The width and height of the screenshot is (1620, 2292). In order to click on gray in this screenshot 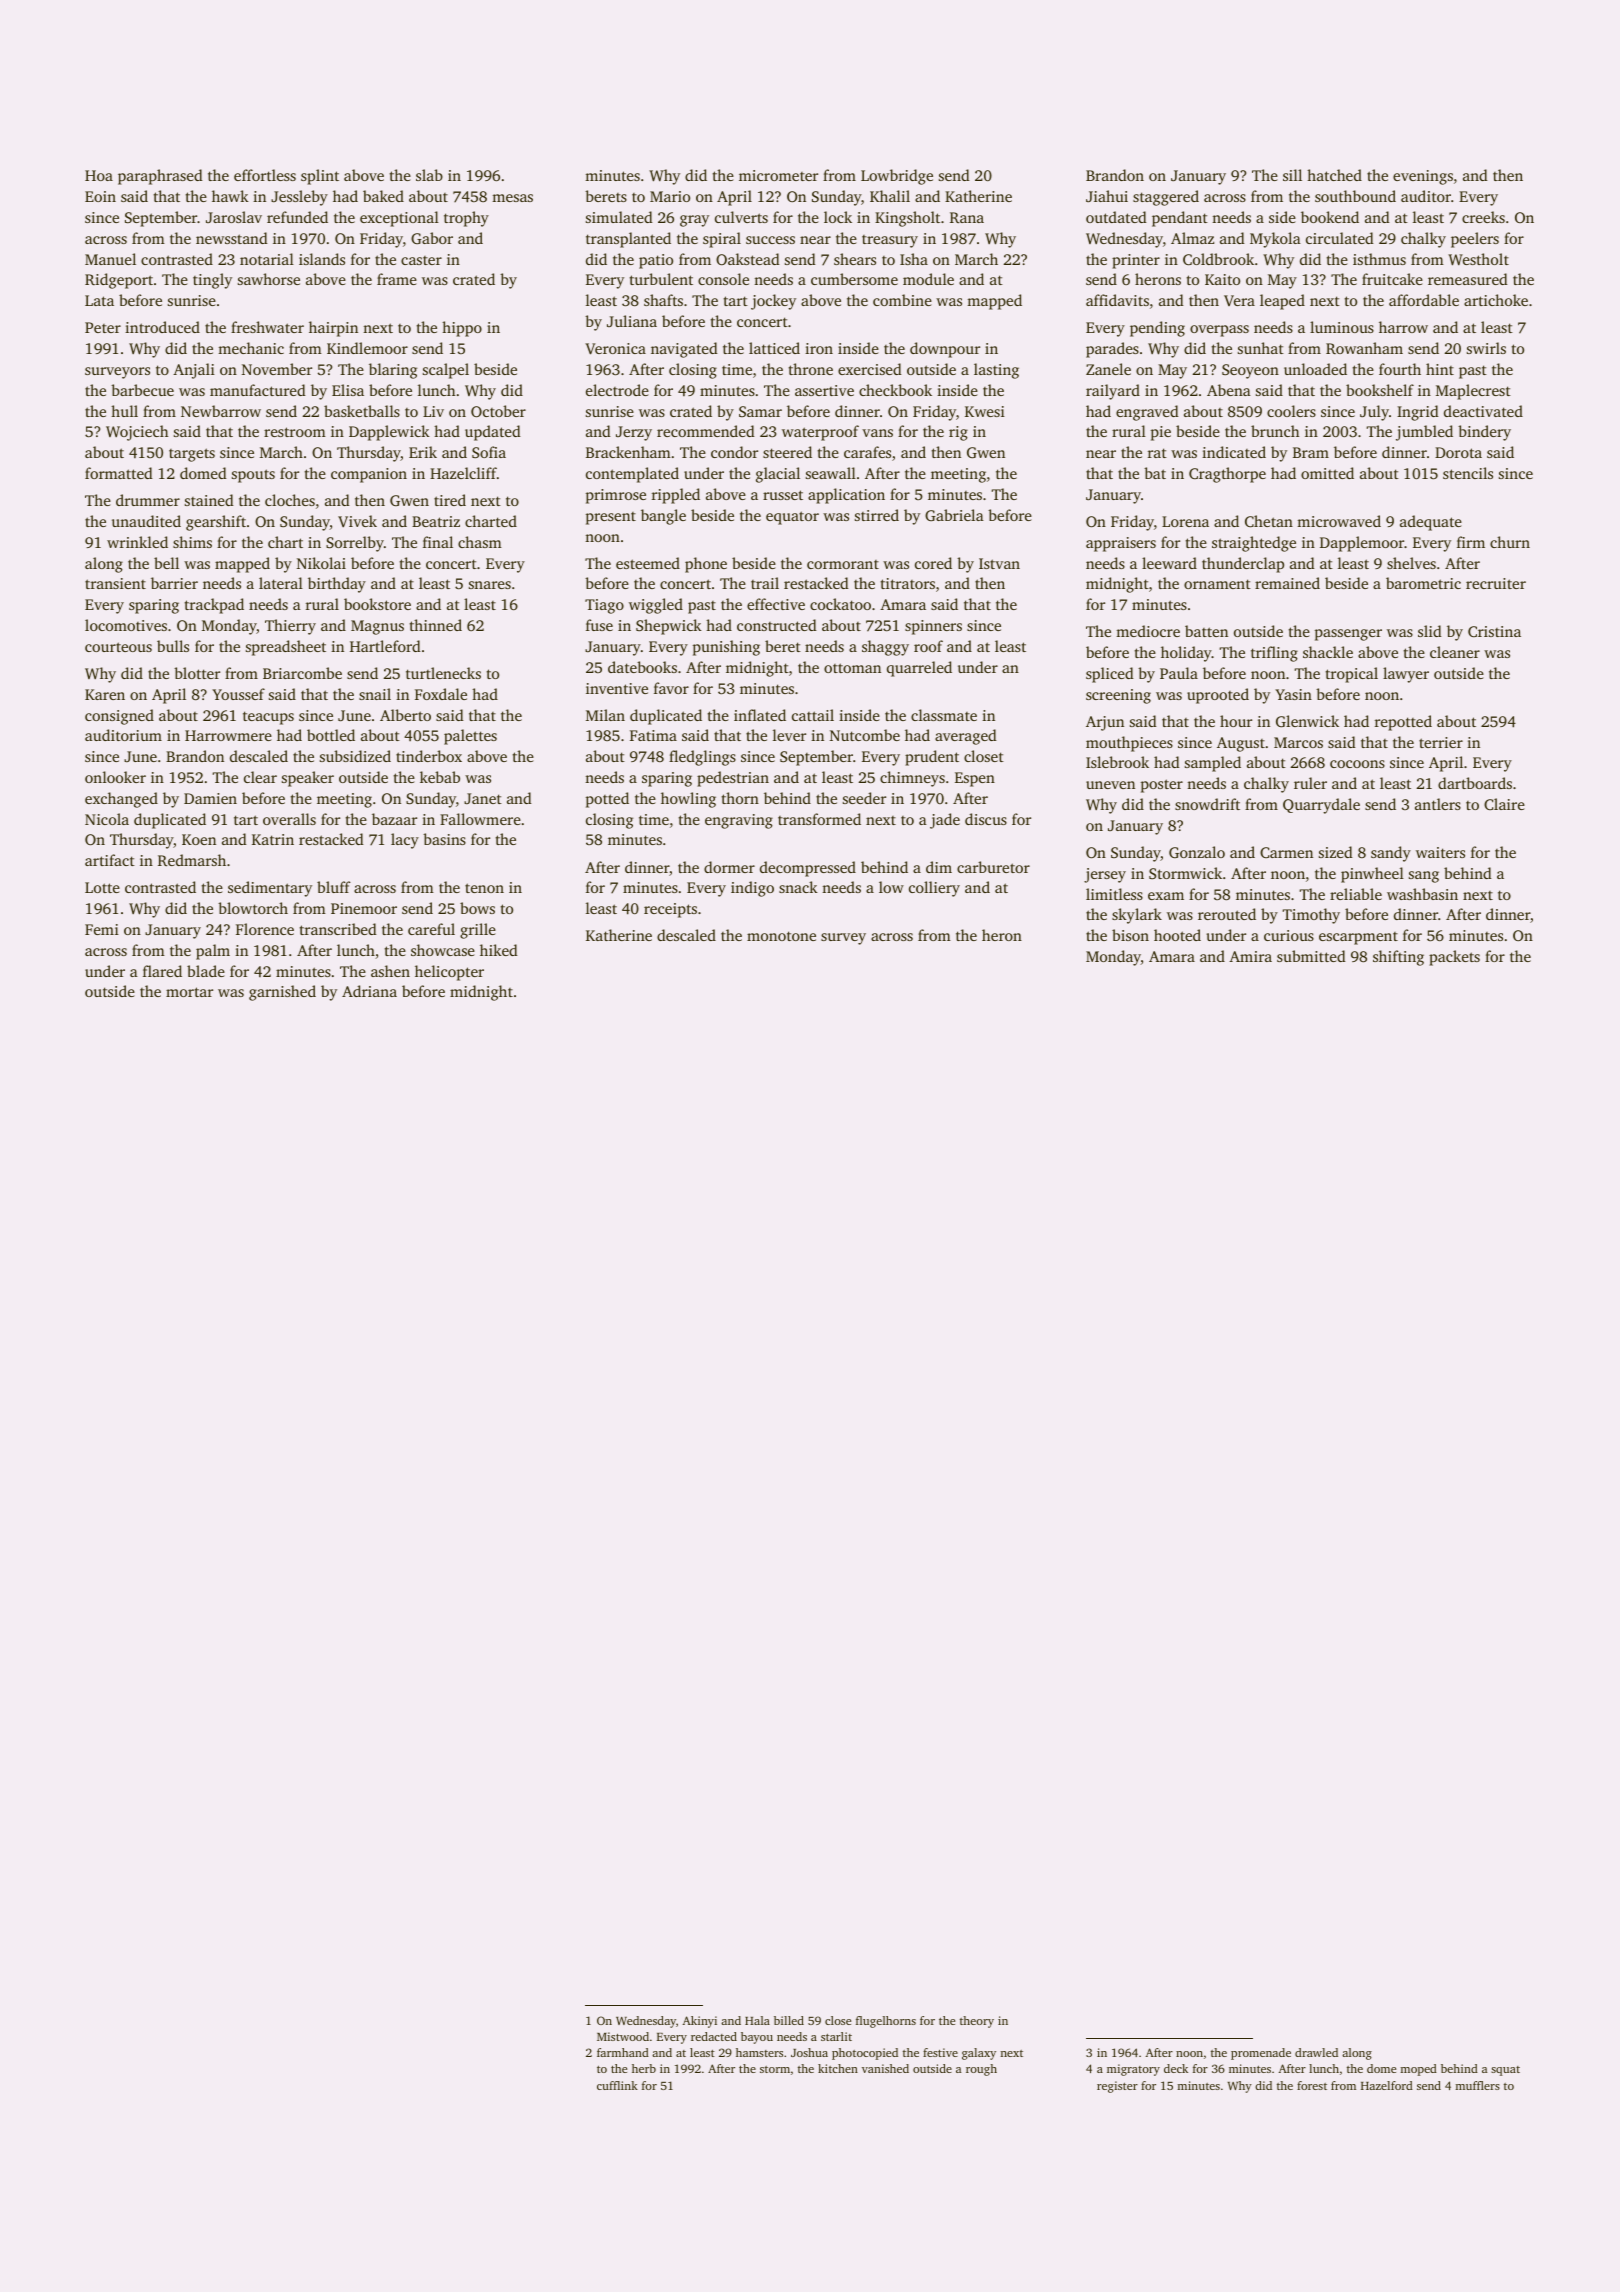, I will do `click(694, 221)`.
